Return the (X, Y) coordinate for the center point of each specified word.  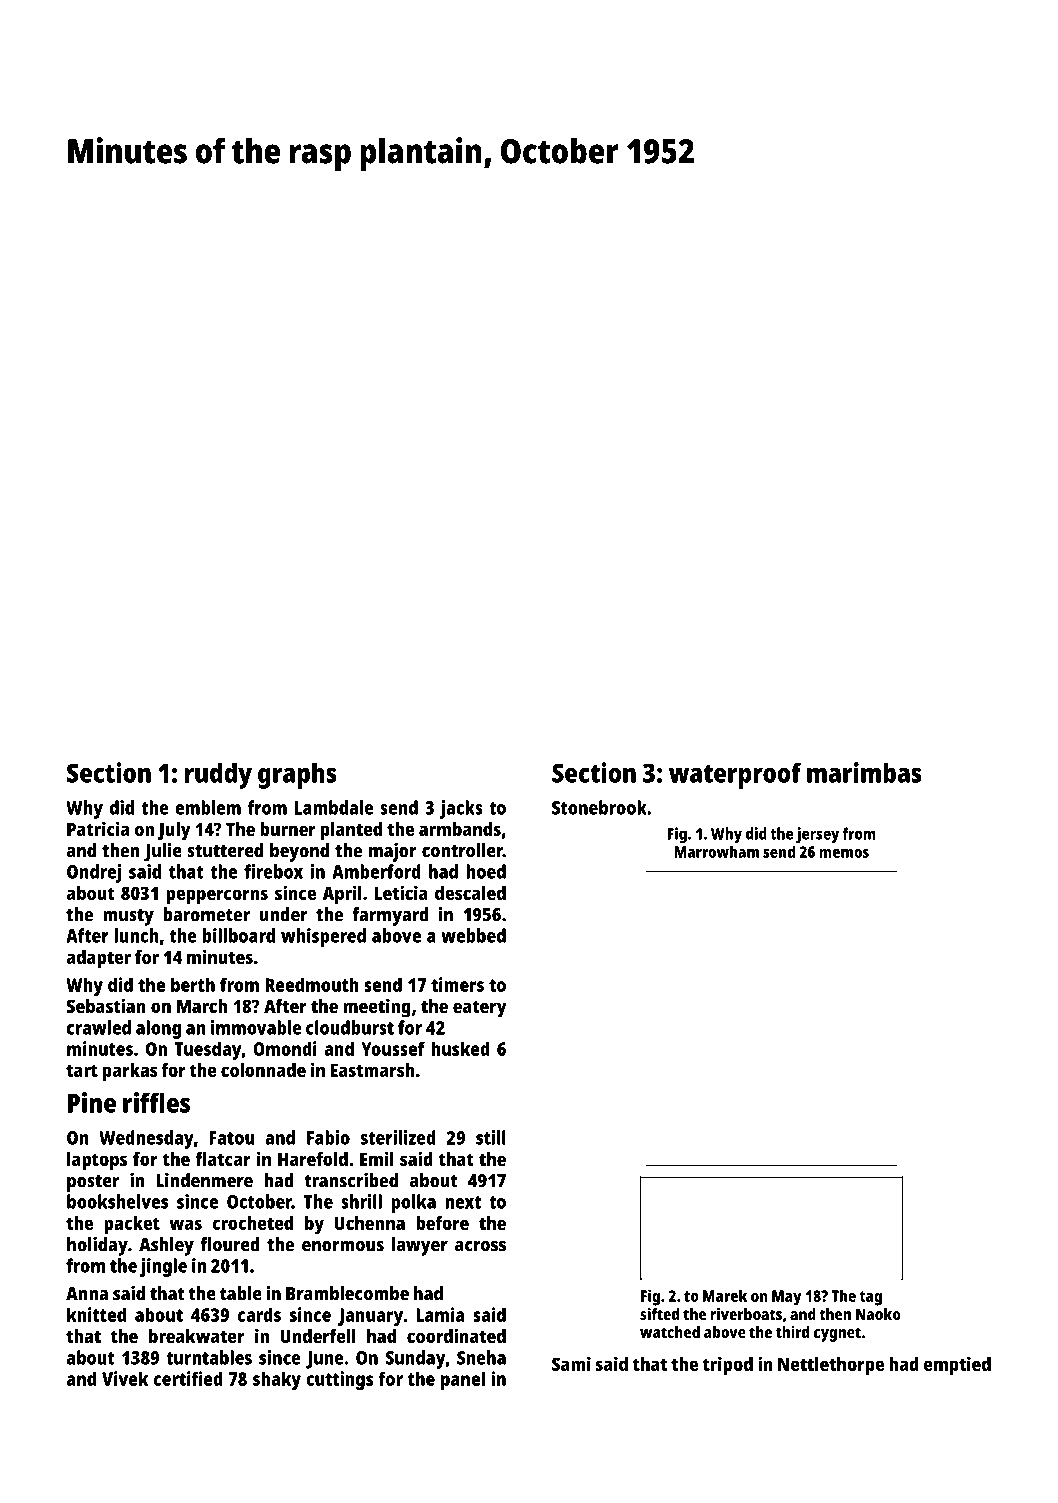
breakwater (196, 1336)
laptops (97, 1161)
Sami (571, 1363)
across (480, 1246)
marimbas (864, 772)
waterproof (735, 775)
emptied (957, 1366)
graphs (297, 775)
